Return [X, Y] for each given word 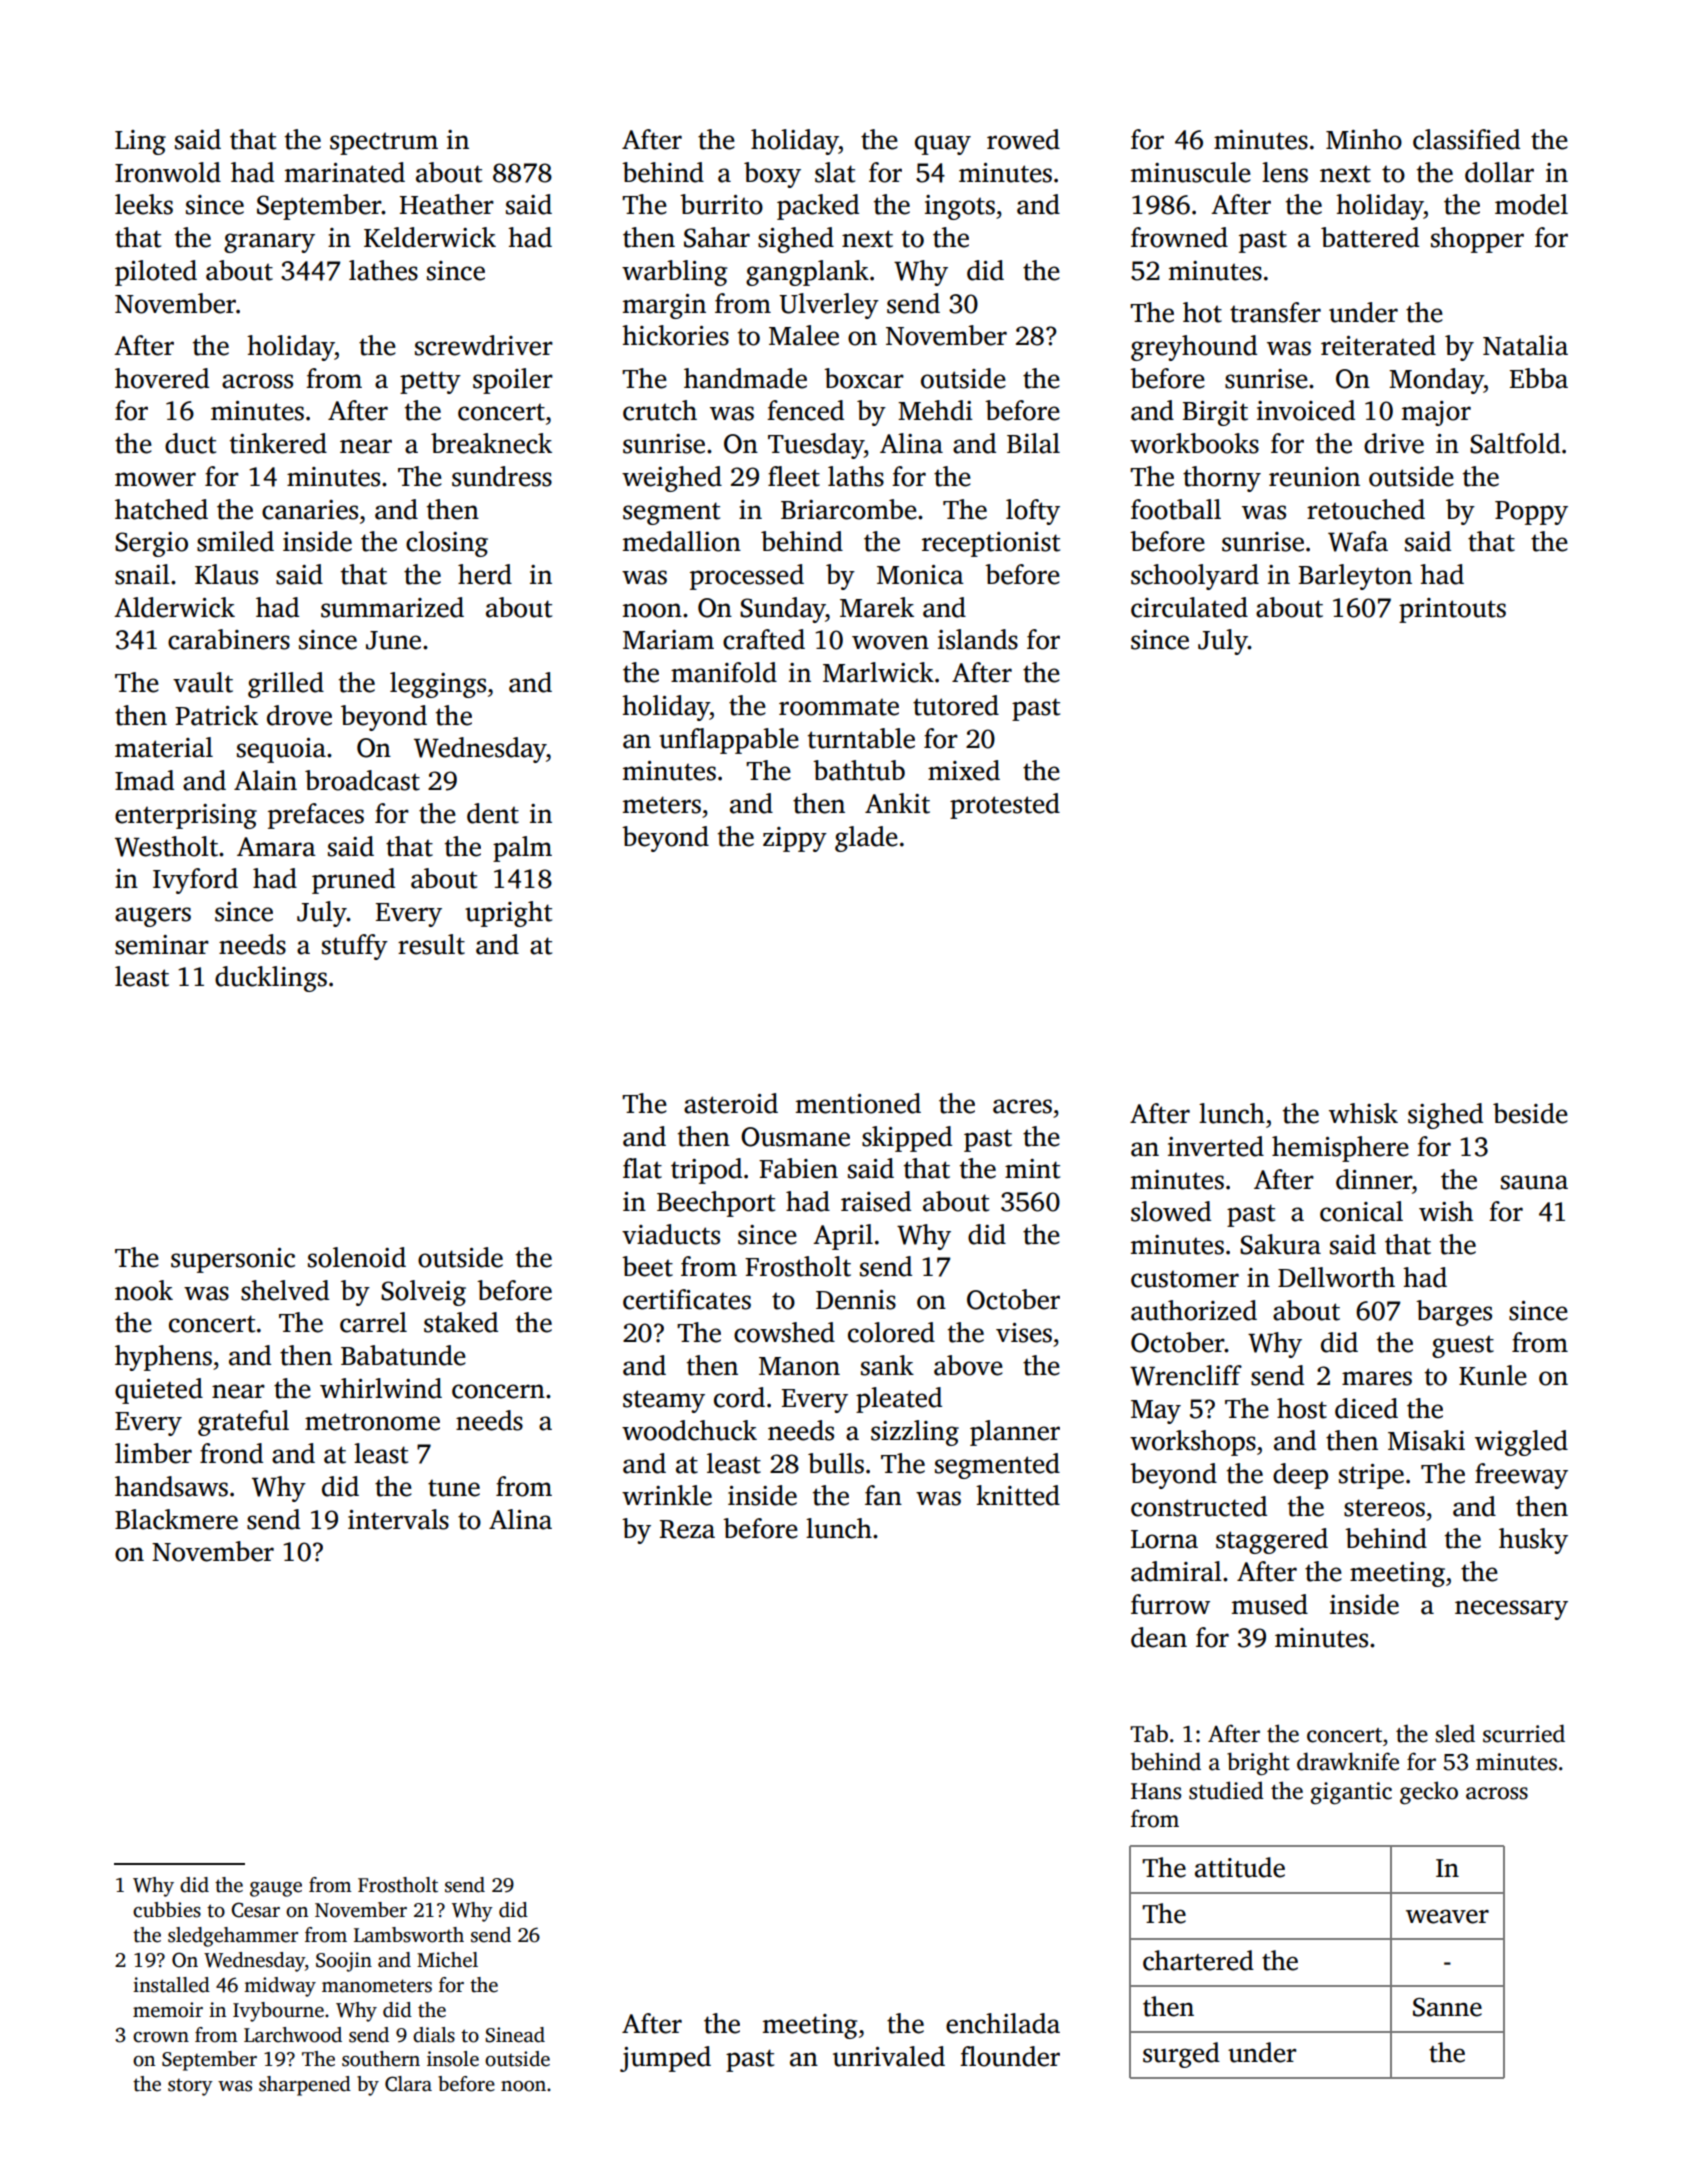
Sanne [1447, 2007]
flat [642, 1168]
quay [943, 145]
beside [1530, 1113]
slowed [1171, 1211]
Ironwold [168, 172]
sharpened [305, 2086]
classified [1466, 139]
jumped [665, 2059]
